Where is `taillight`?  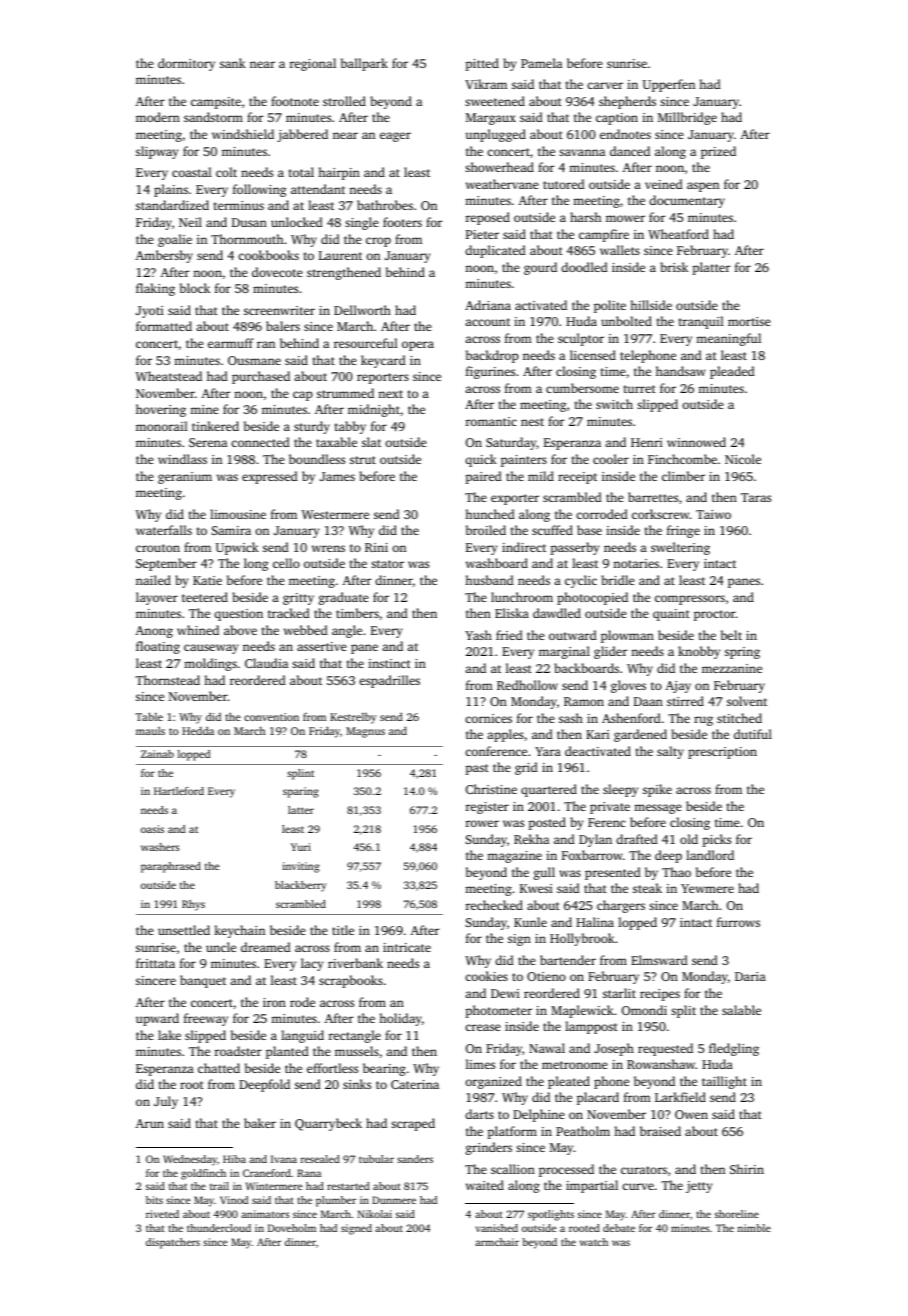 taillight is located at coordinates (724, 1082).
